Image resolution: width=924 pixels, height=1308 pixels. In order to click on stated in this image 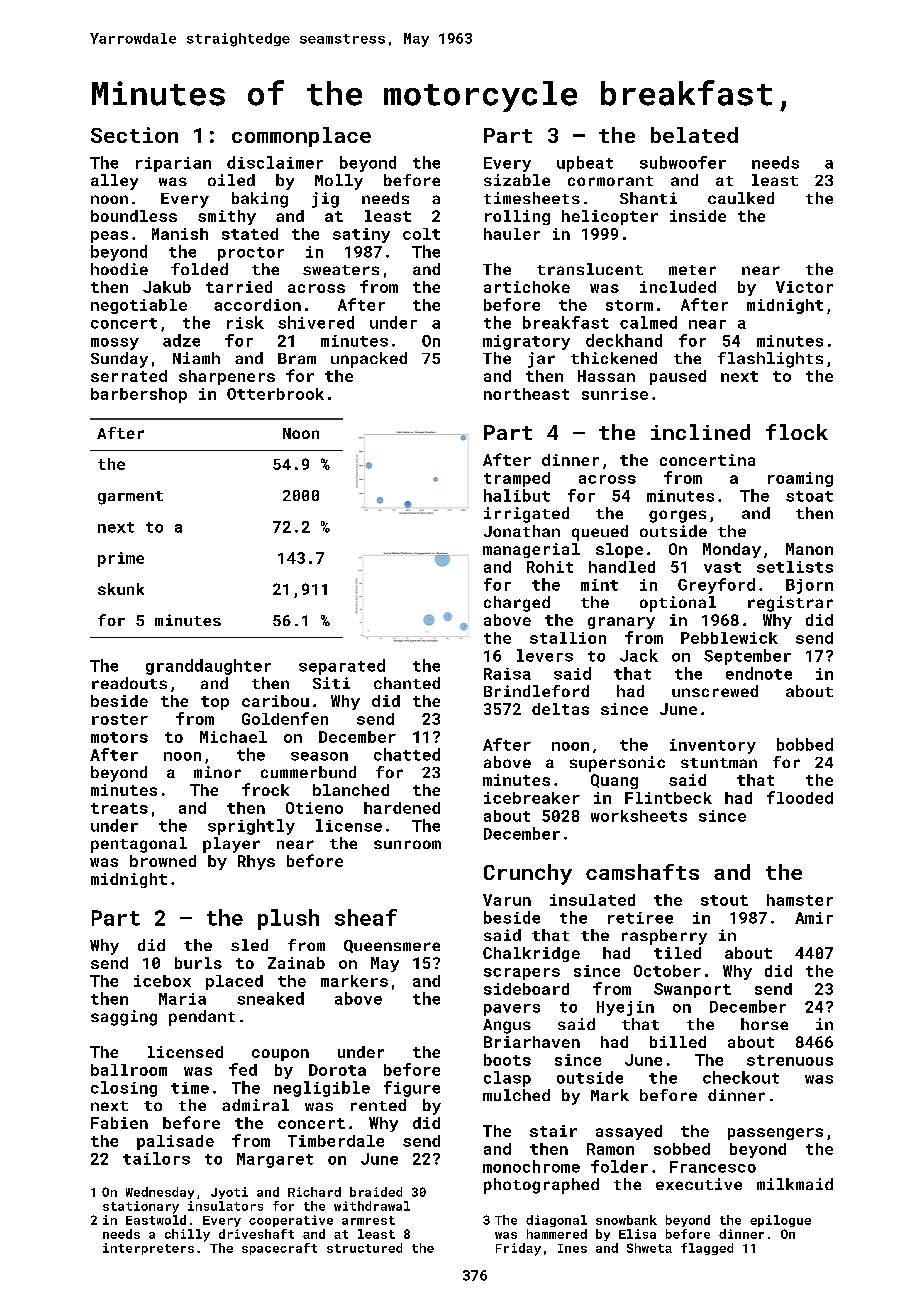, I will do `click(250, 234)`.
